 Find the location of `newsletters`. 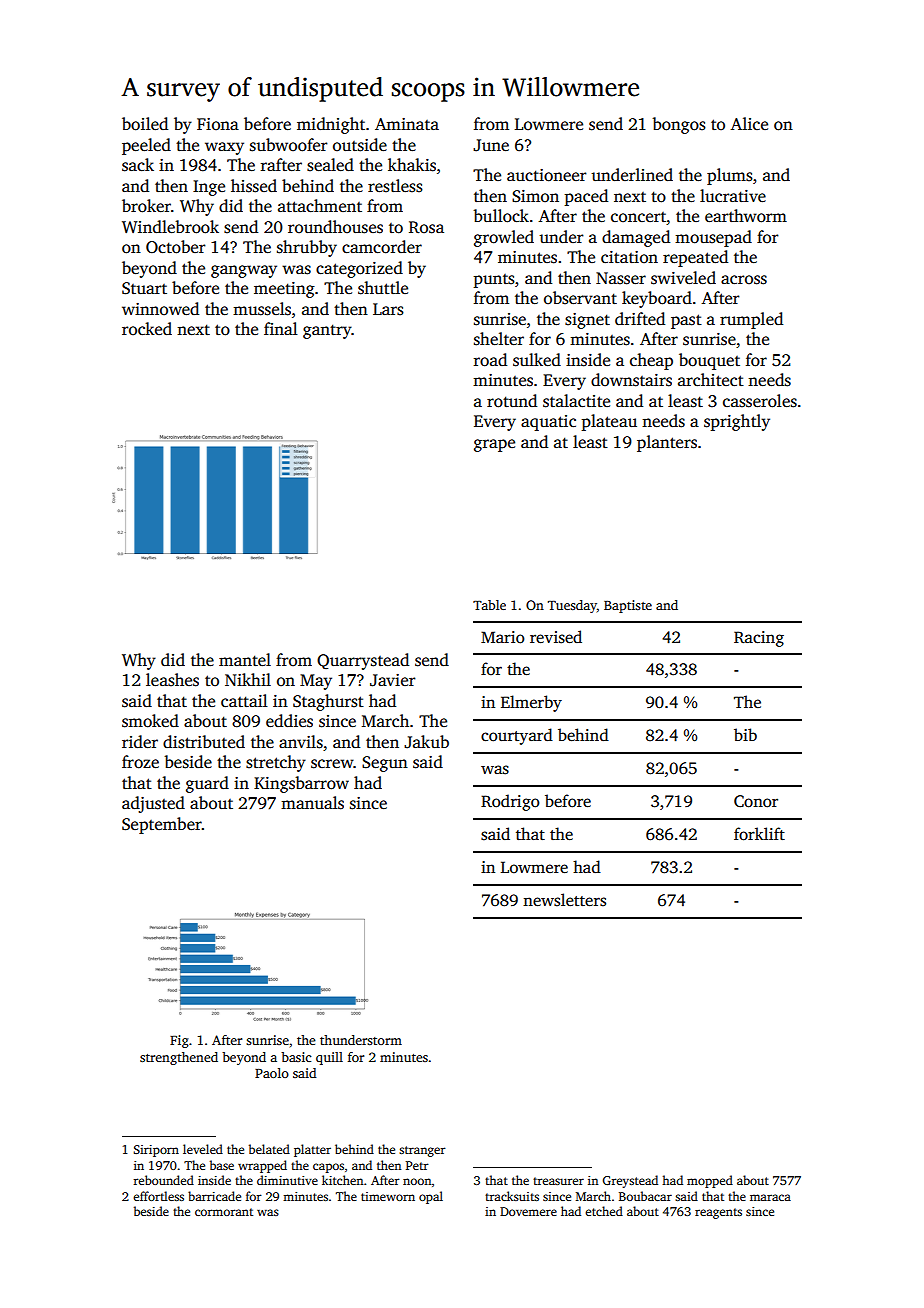

newsletters is located at coordinates (564, 900).
